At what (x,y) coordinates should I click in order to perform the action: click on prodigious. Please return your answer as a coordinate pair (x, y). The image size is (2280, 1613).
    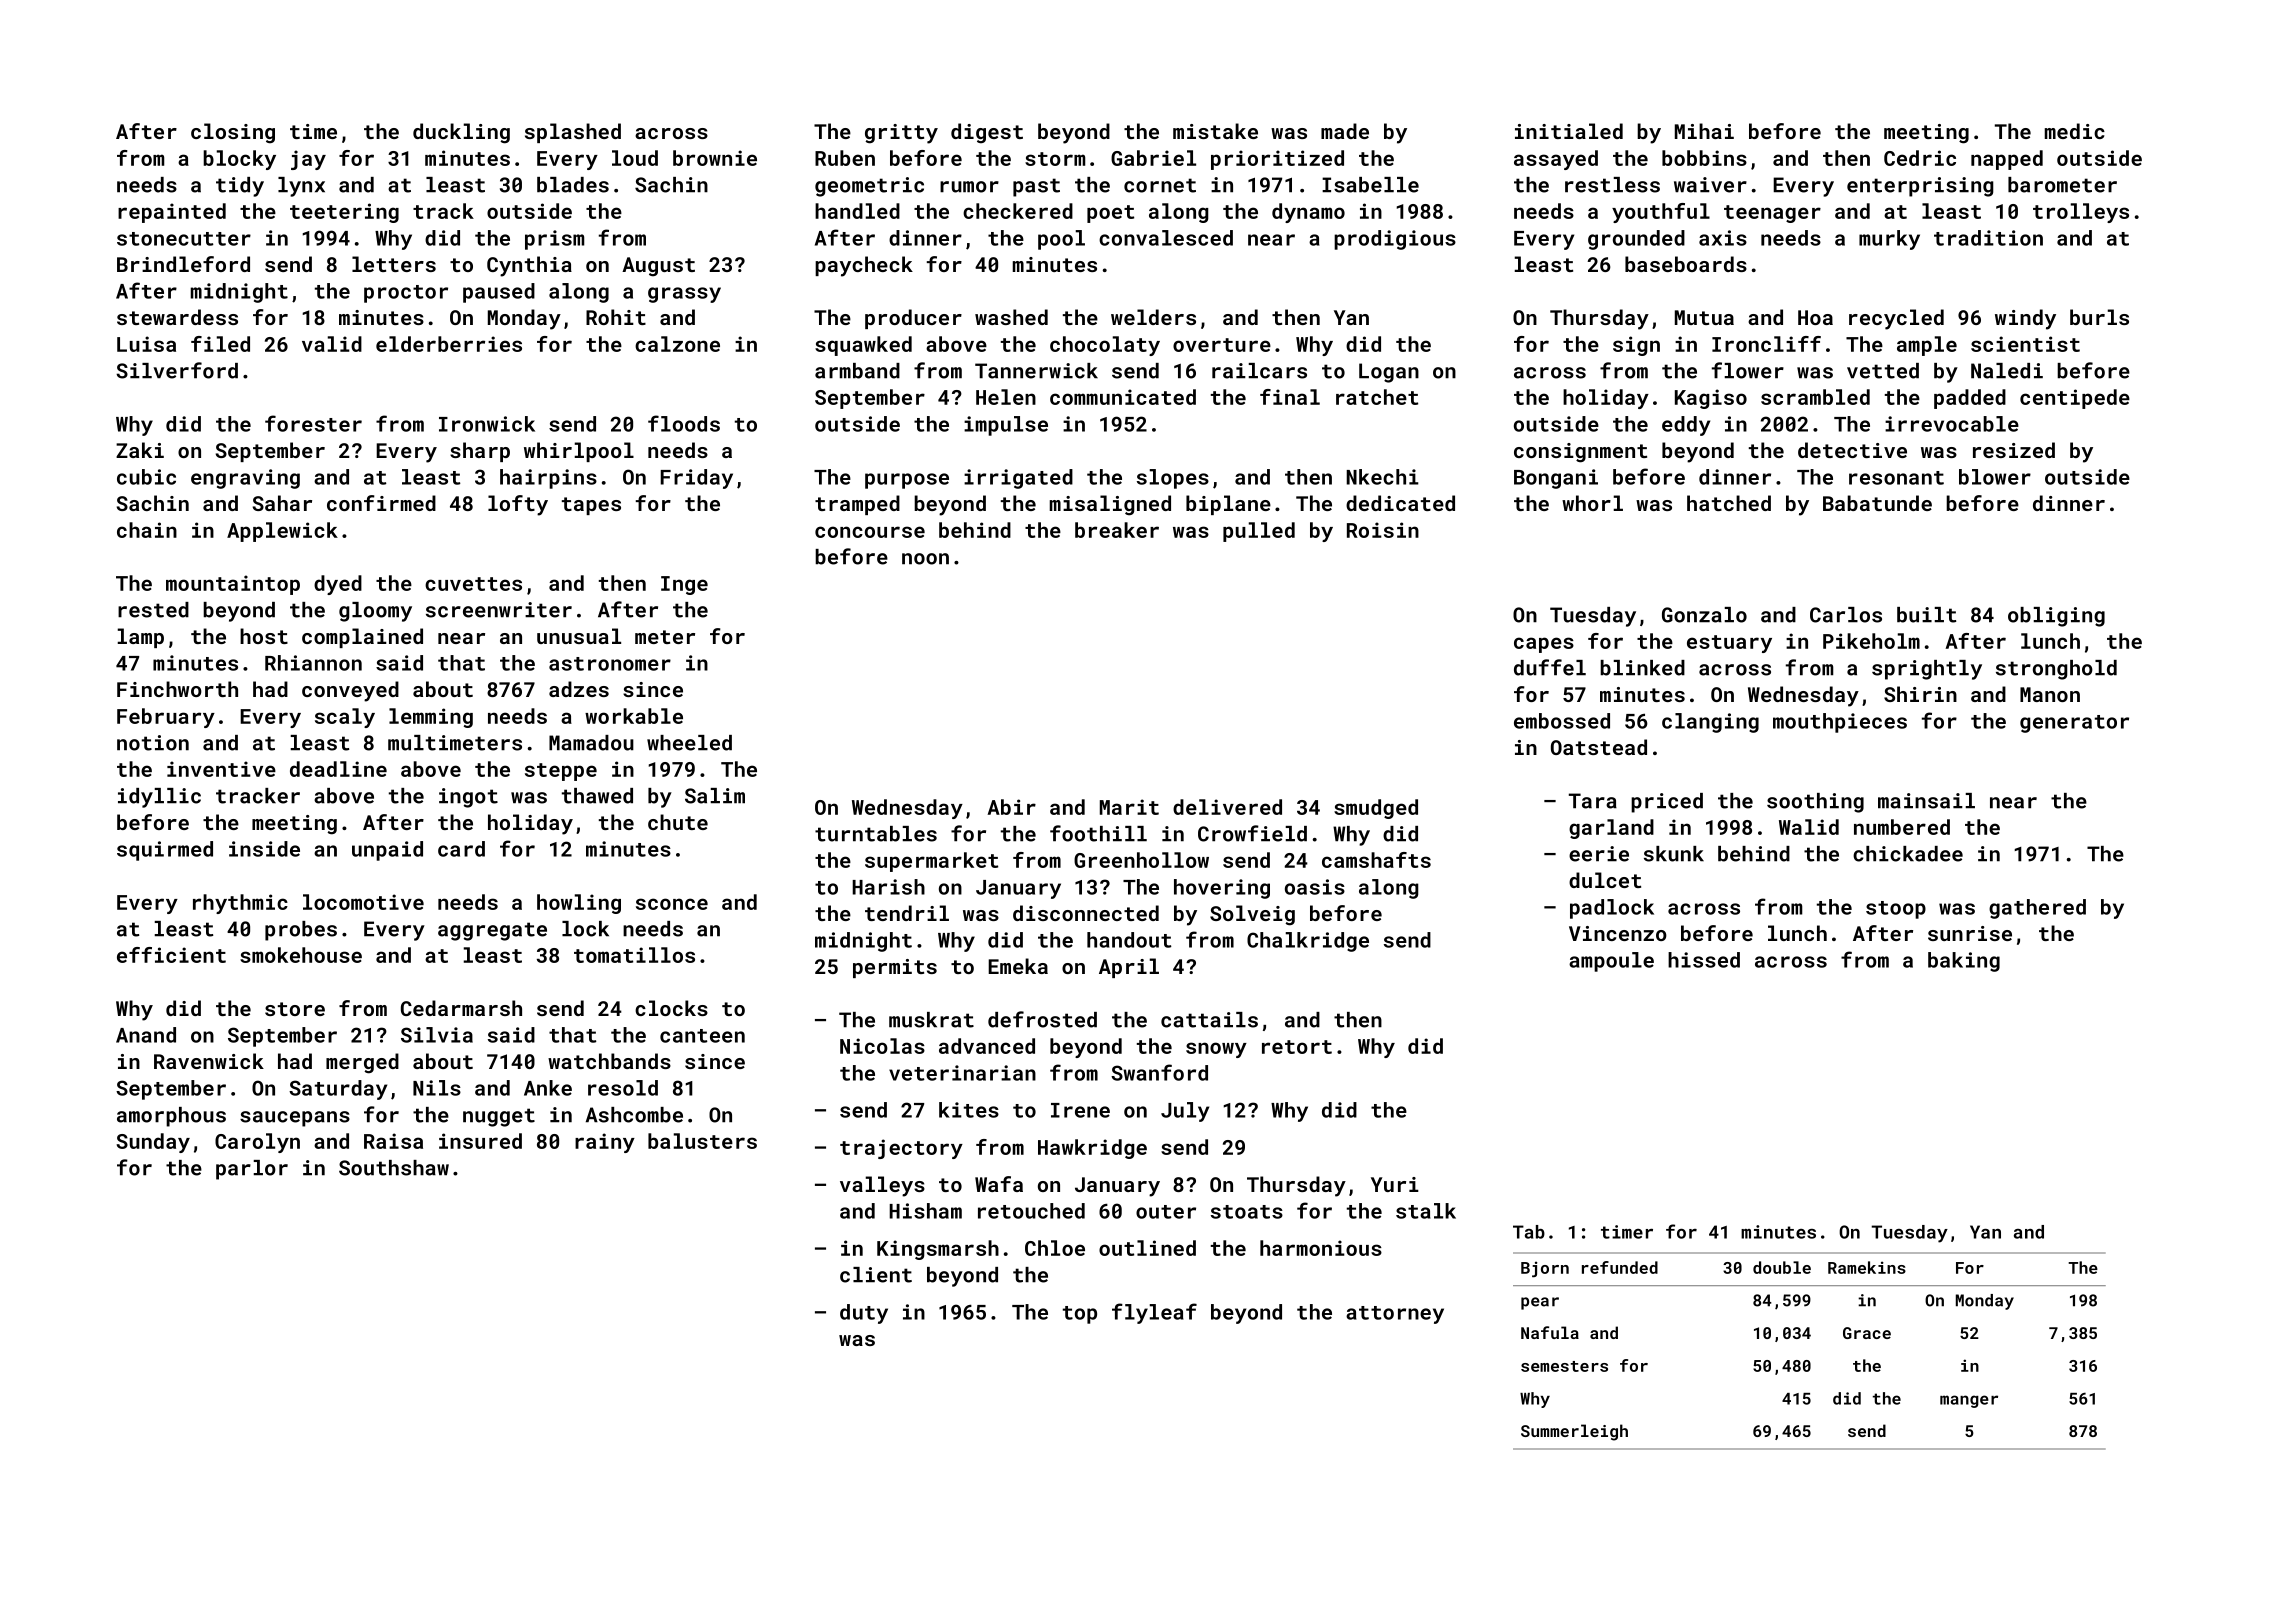
    Looking at the image, I should click on (1395, 240).
